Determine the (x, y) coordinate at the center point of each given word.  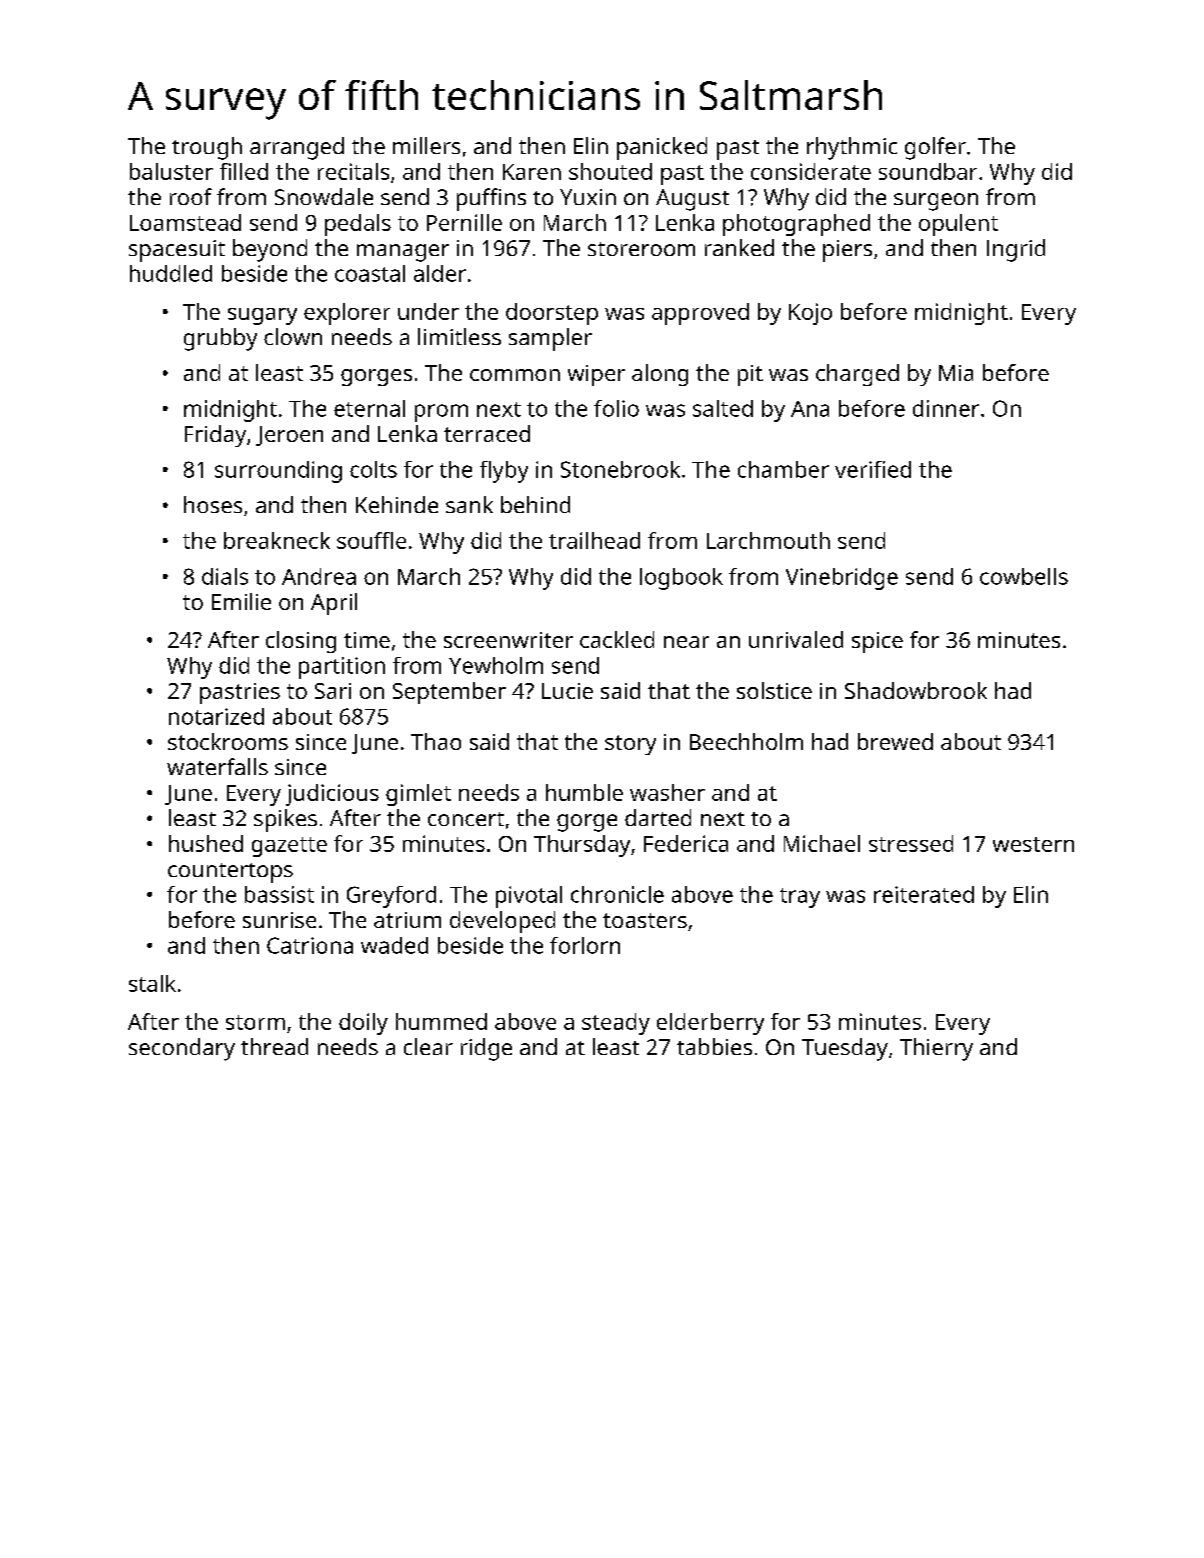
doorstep (552, 314)
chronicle (617, 894)
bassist (279, 894)
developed (502, 922)
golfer (935, 148)
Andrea (319, 576)
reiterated (924, 894)
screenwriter (508, 640)
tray (800, 898)
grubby (220, 339)
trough (207, 148)
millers (426, 145)
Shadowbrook (916, 690)
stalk (152, 983)
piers (847, 251)
